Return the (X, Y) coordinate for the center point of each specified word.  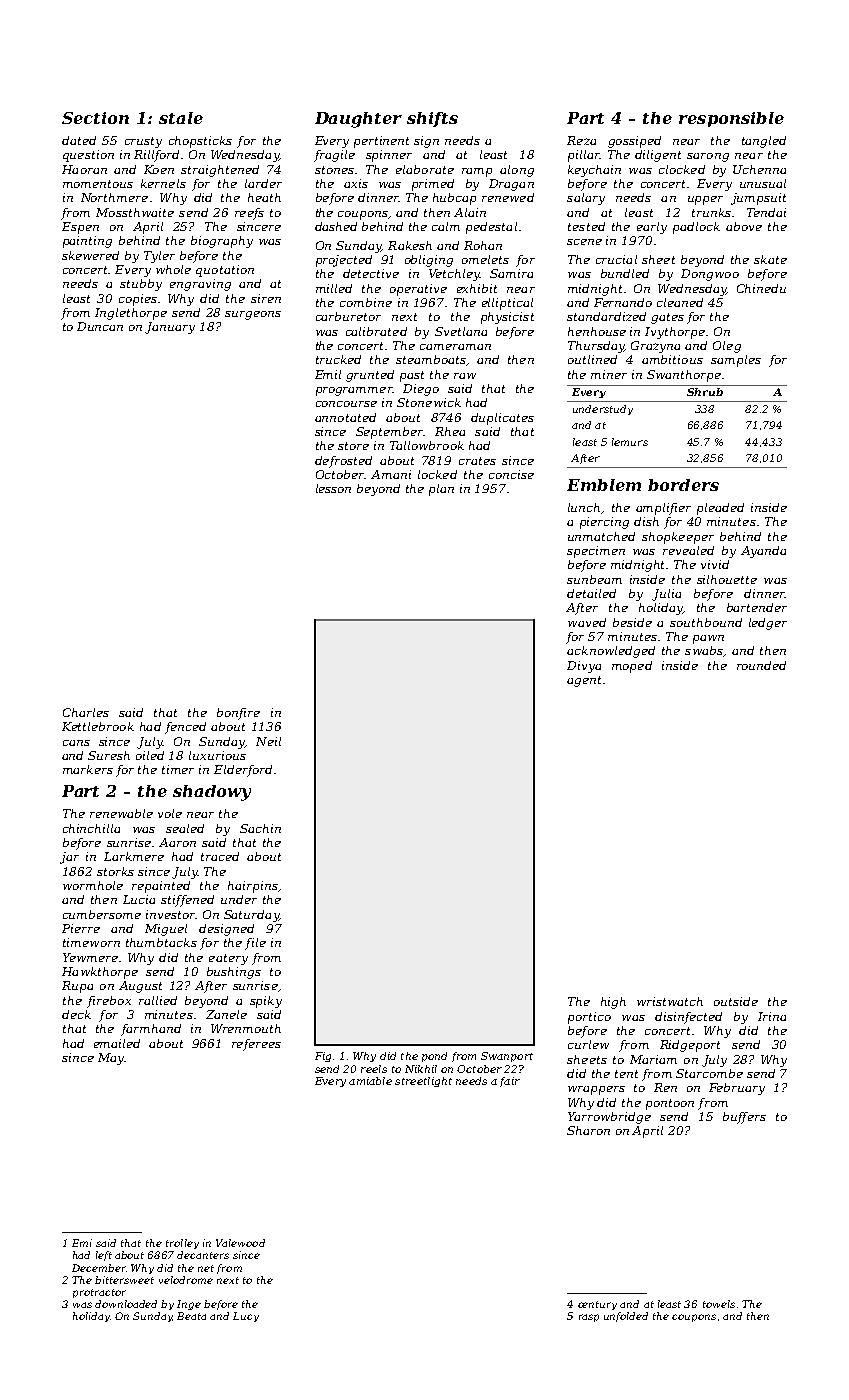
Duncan (100, 326)
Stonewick (429, 402)
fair (510, 1082)
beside (632, 622)
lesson (333, 488)
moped (632, 667)
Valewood (240, 1243)
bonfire (238, 714)
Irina (772, 1016)
